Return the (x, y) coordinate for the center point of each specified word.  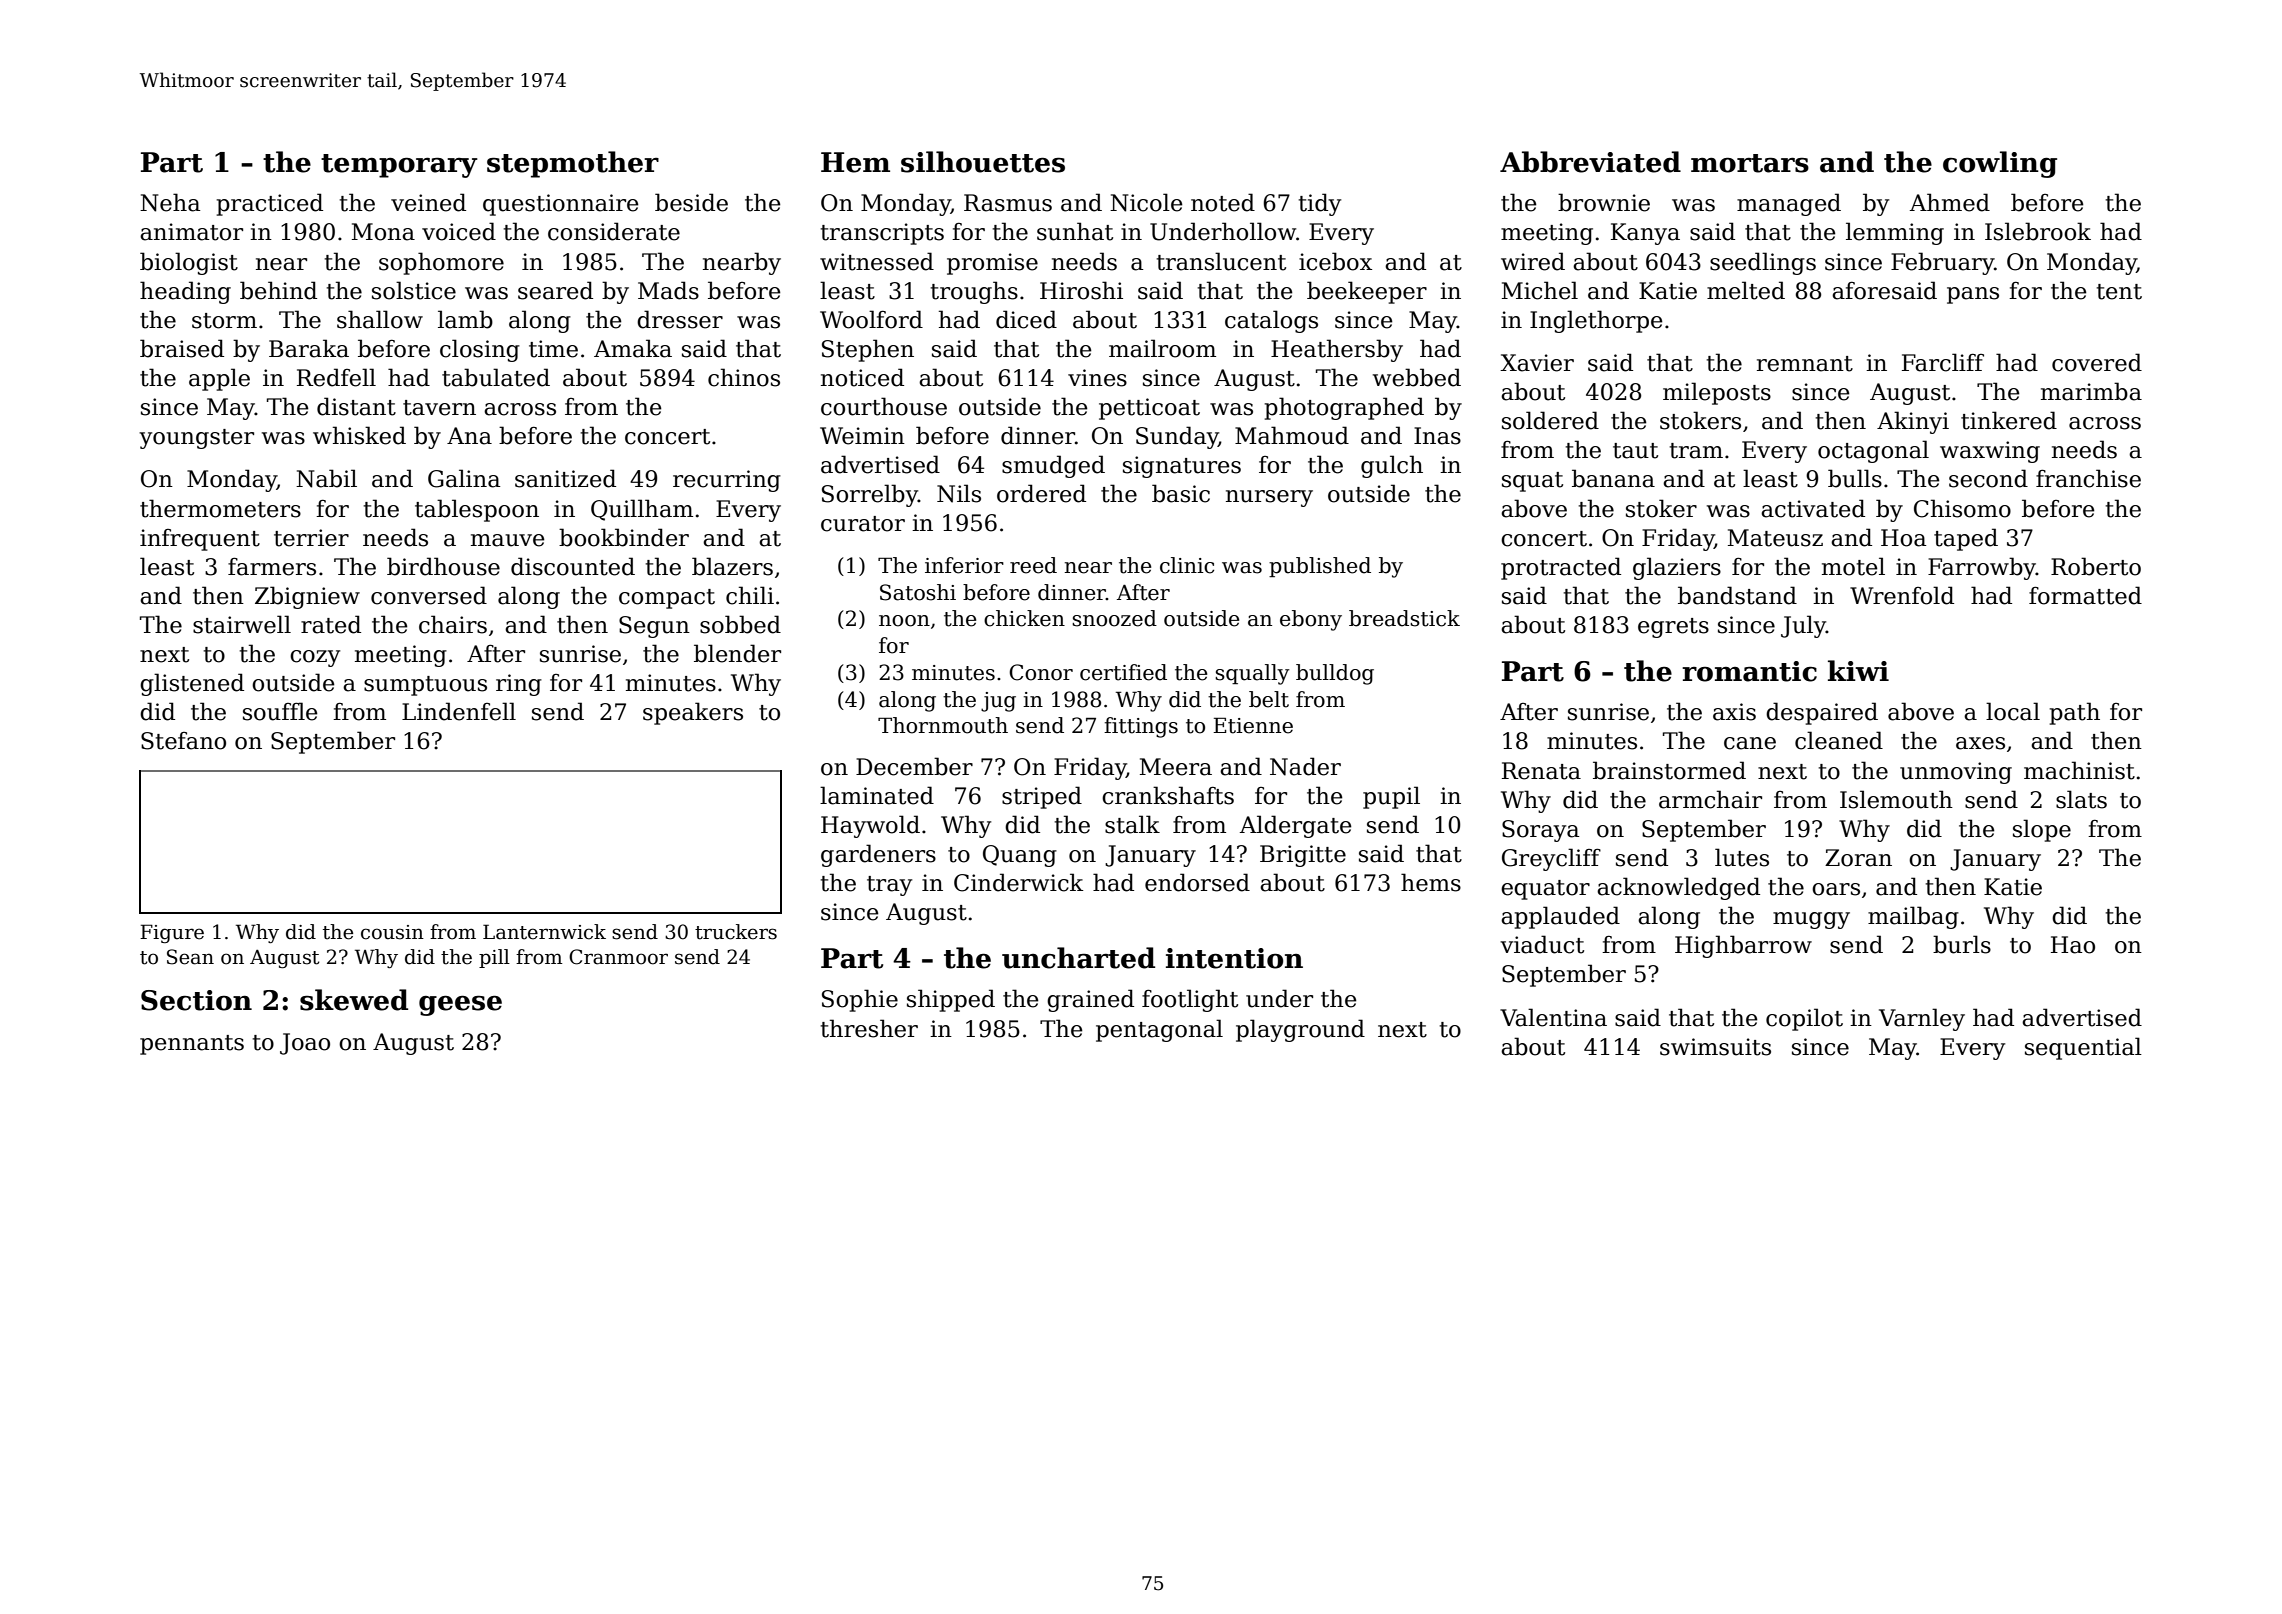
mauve (508, 540)
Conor (1041, 672)
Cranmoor (618, 957)
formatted (2085, 595)
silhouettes (983, 162)
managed (1789, 204)
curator (863, 524)
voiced (459, 231)
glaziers (1677, 568)
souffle (280, 711)
